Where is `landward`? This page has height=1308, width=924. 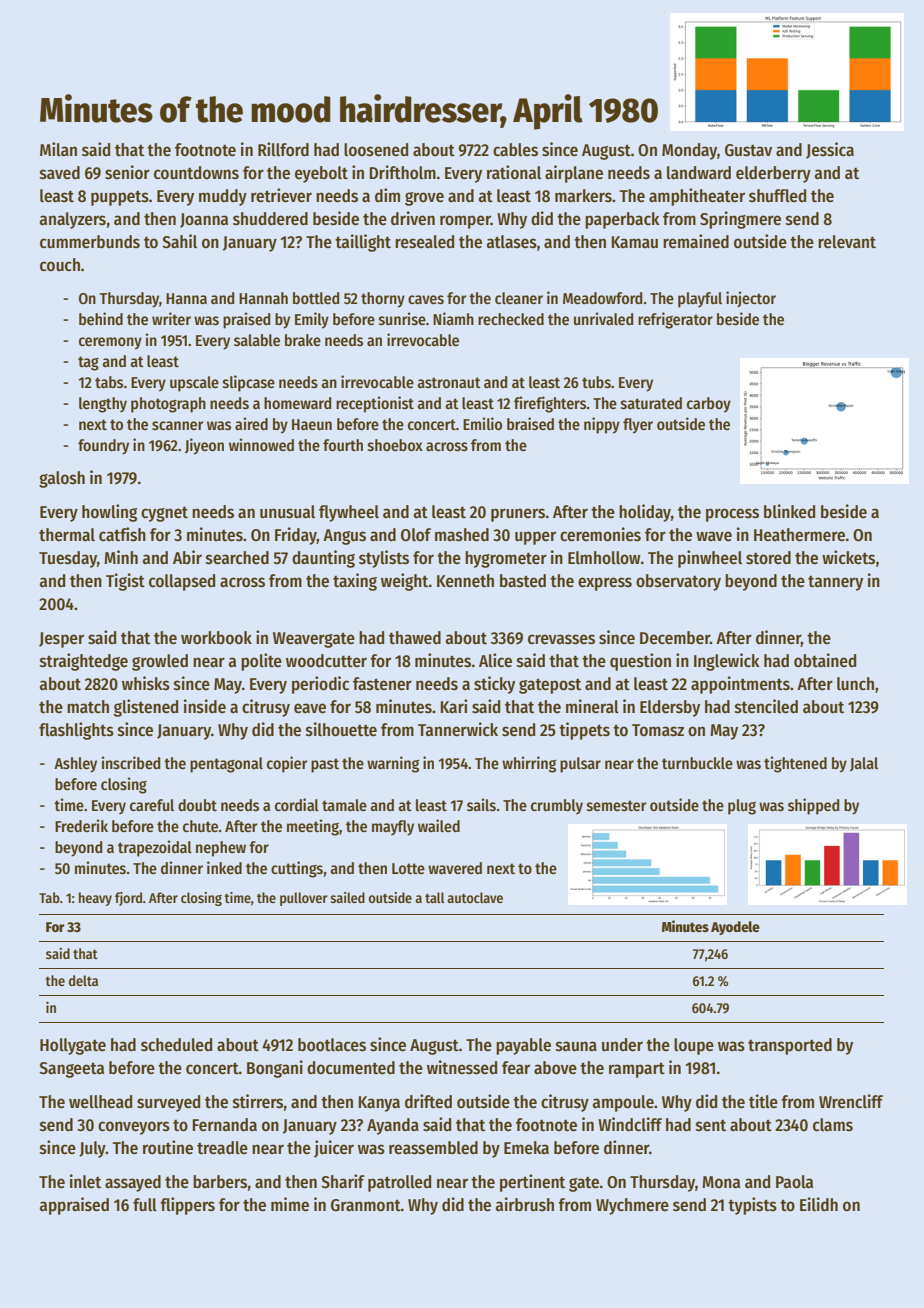
landward is located at coordinates (699, 173).
